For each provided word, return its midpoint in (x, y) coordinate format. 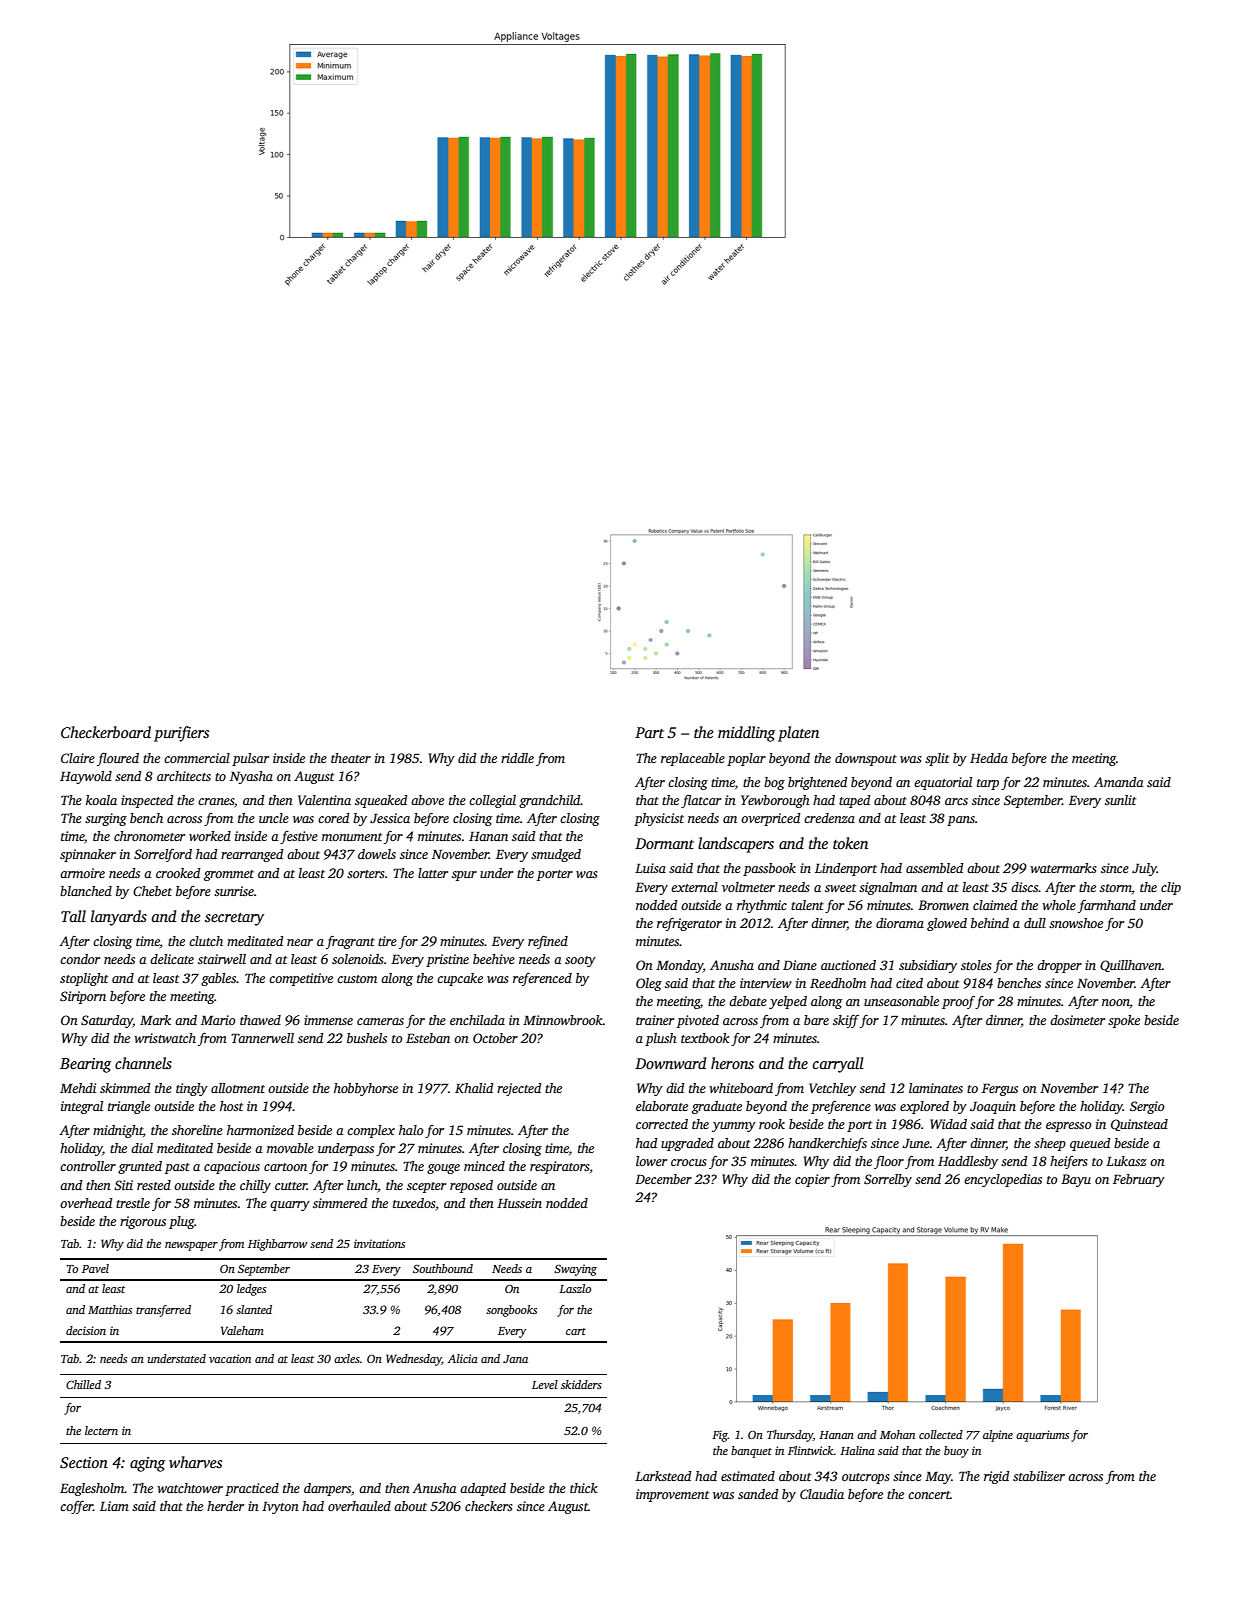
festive (299, 837)
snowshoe (1076, 923)
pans (961, 821)
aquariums (1042, 1436)
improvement (672, 1495)
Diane (800, 965)
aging (147, 1464)
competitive (301, 979)
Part (649, 732)
